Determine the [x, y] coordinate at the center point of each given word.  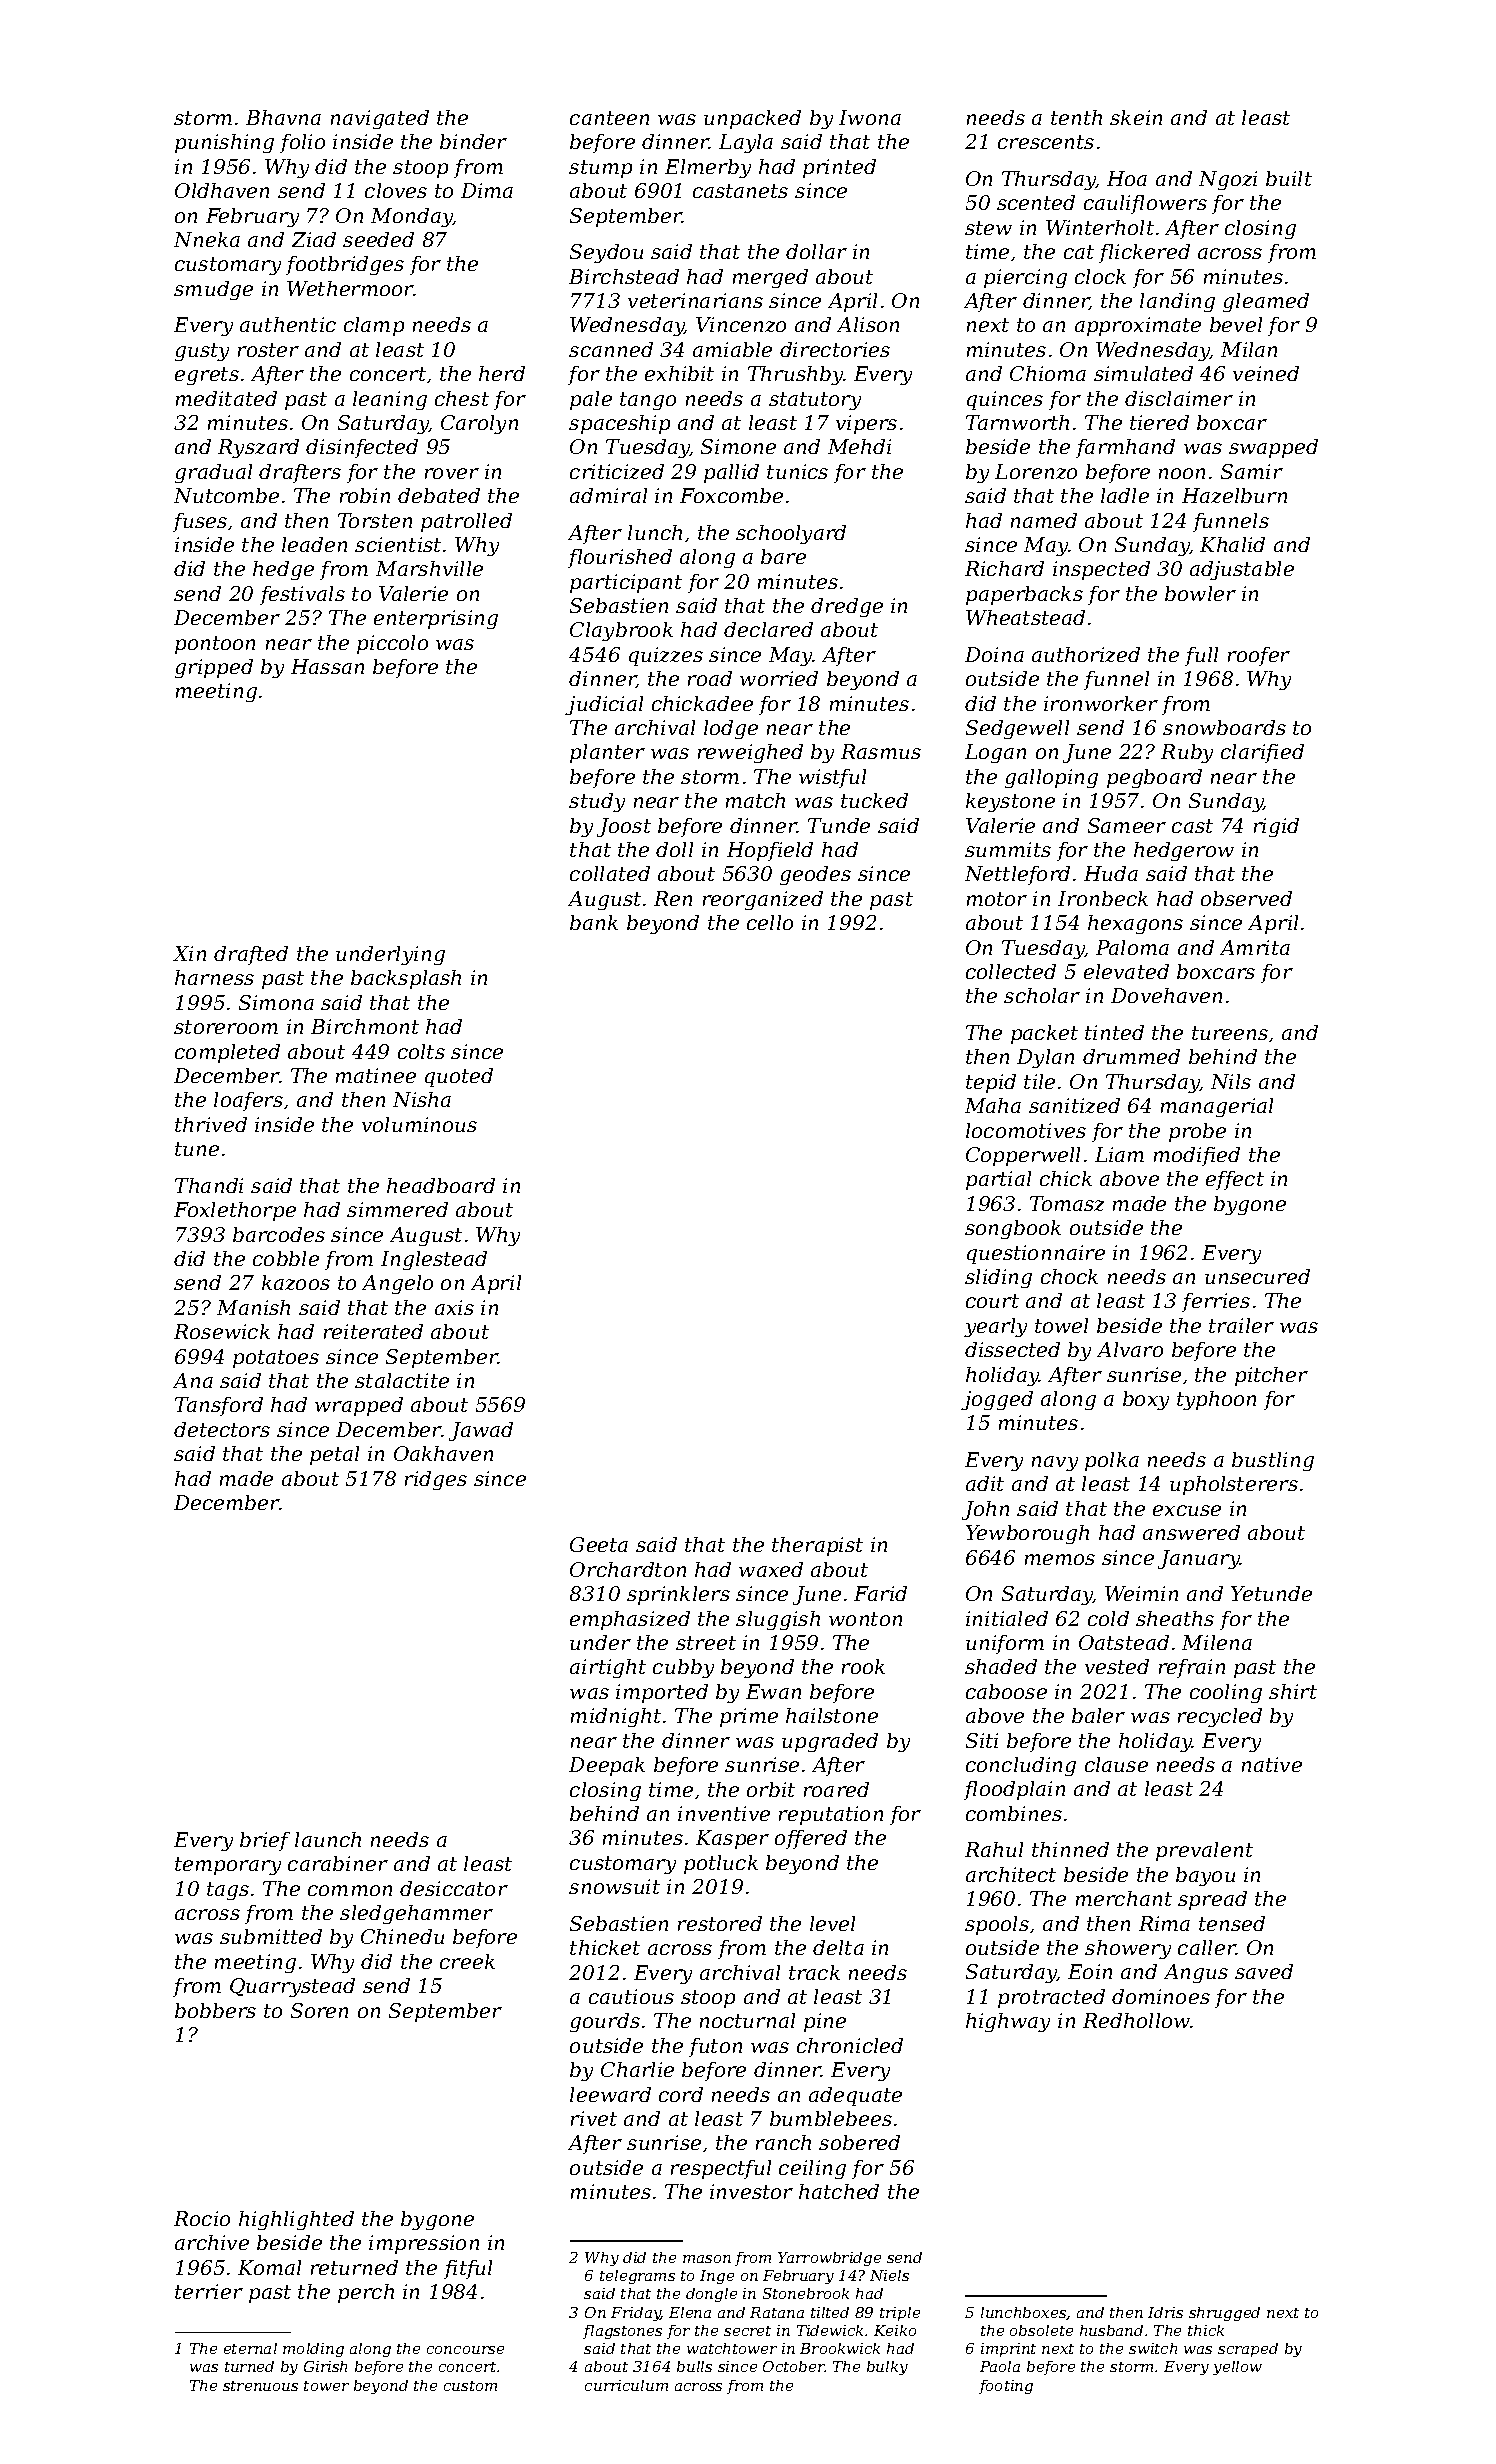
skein [1136, 117]
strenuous [260, 2386]
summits [1008, 849]
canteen [609, 118]
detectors [222, 1429]
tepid [991, 1083]
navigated [380, 119]
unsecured [1257, 1276]
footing [1006, 2387]
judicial [604, 705]
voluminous [419, 1124]
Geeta [599, 1544]
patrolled [466, 522]
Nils [1231, 1081]
